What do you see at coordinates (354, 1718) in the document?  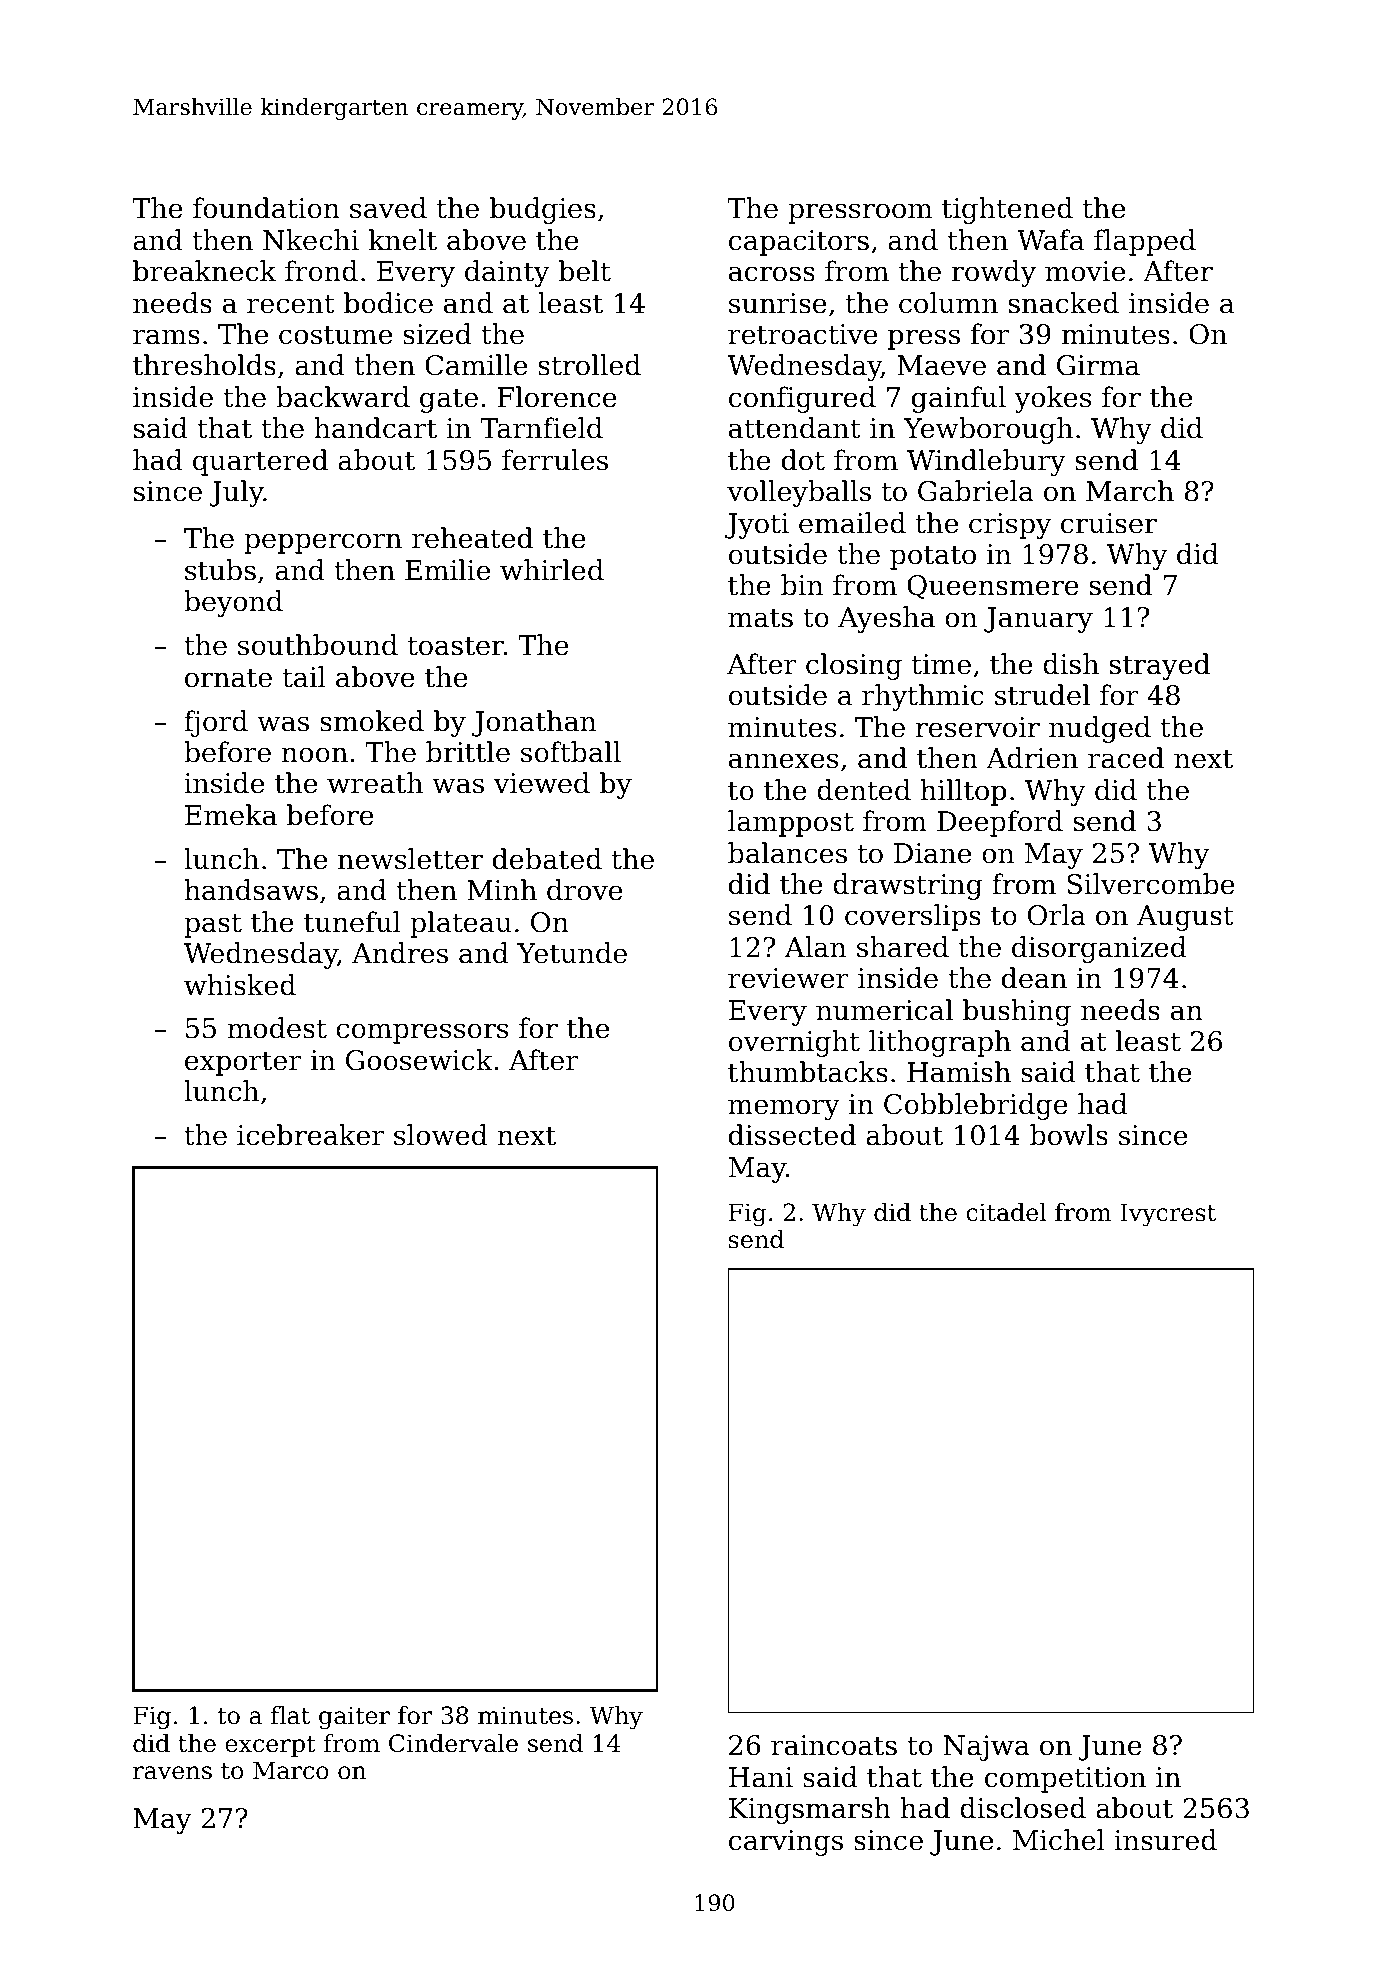 I see `gaiter` at bounding box center [354, 1718].
